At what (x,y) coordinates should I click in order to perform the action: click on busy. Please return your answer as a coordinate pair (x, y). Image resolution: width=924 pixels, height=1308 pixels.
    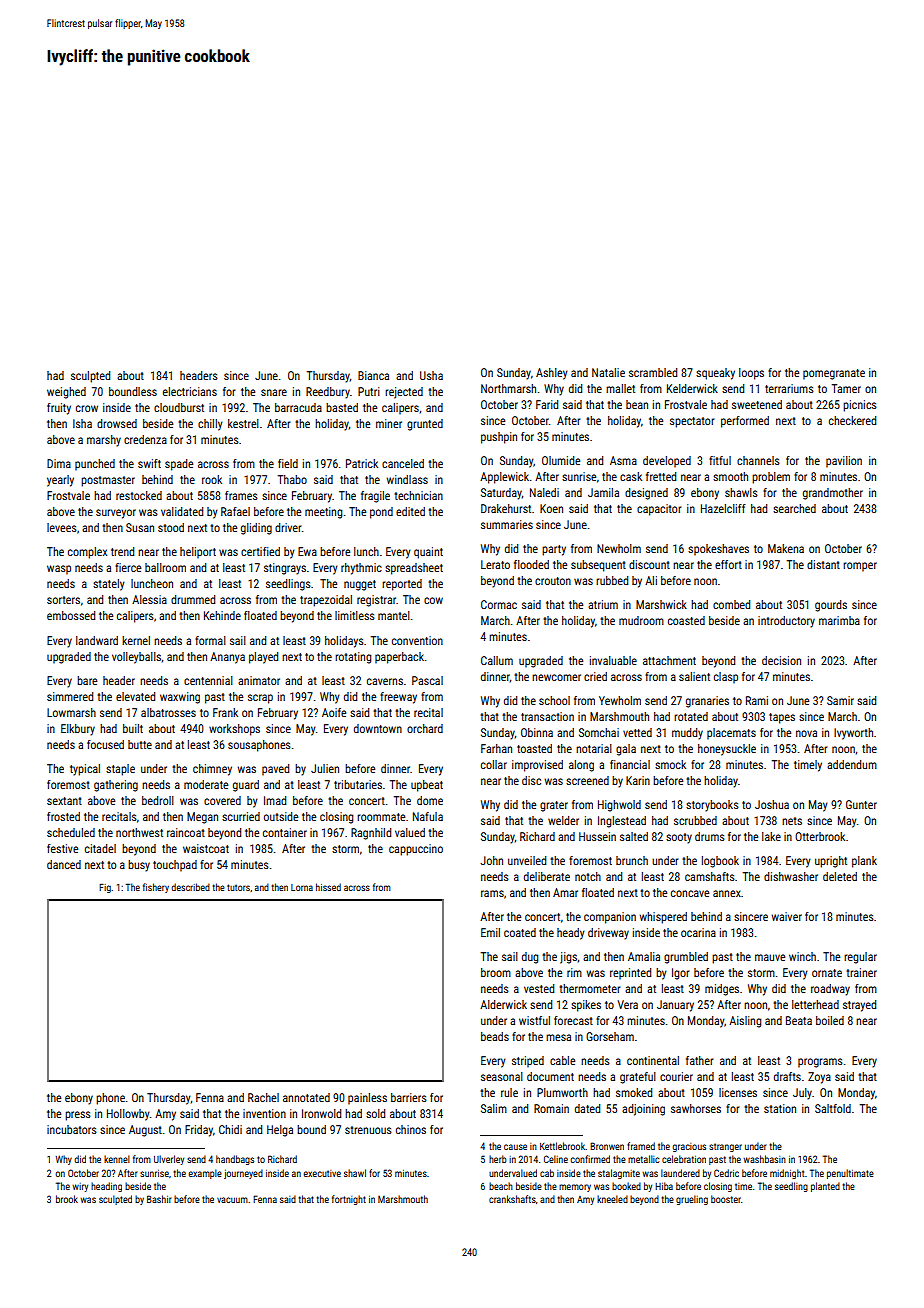
    Looking at the image, I should click on (139, 866).
